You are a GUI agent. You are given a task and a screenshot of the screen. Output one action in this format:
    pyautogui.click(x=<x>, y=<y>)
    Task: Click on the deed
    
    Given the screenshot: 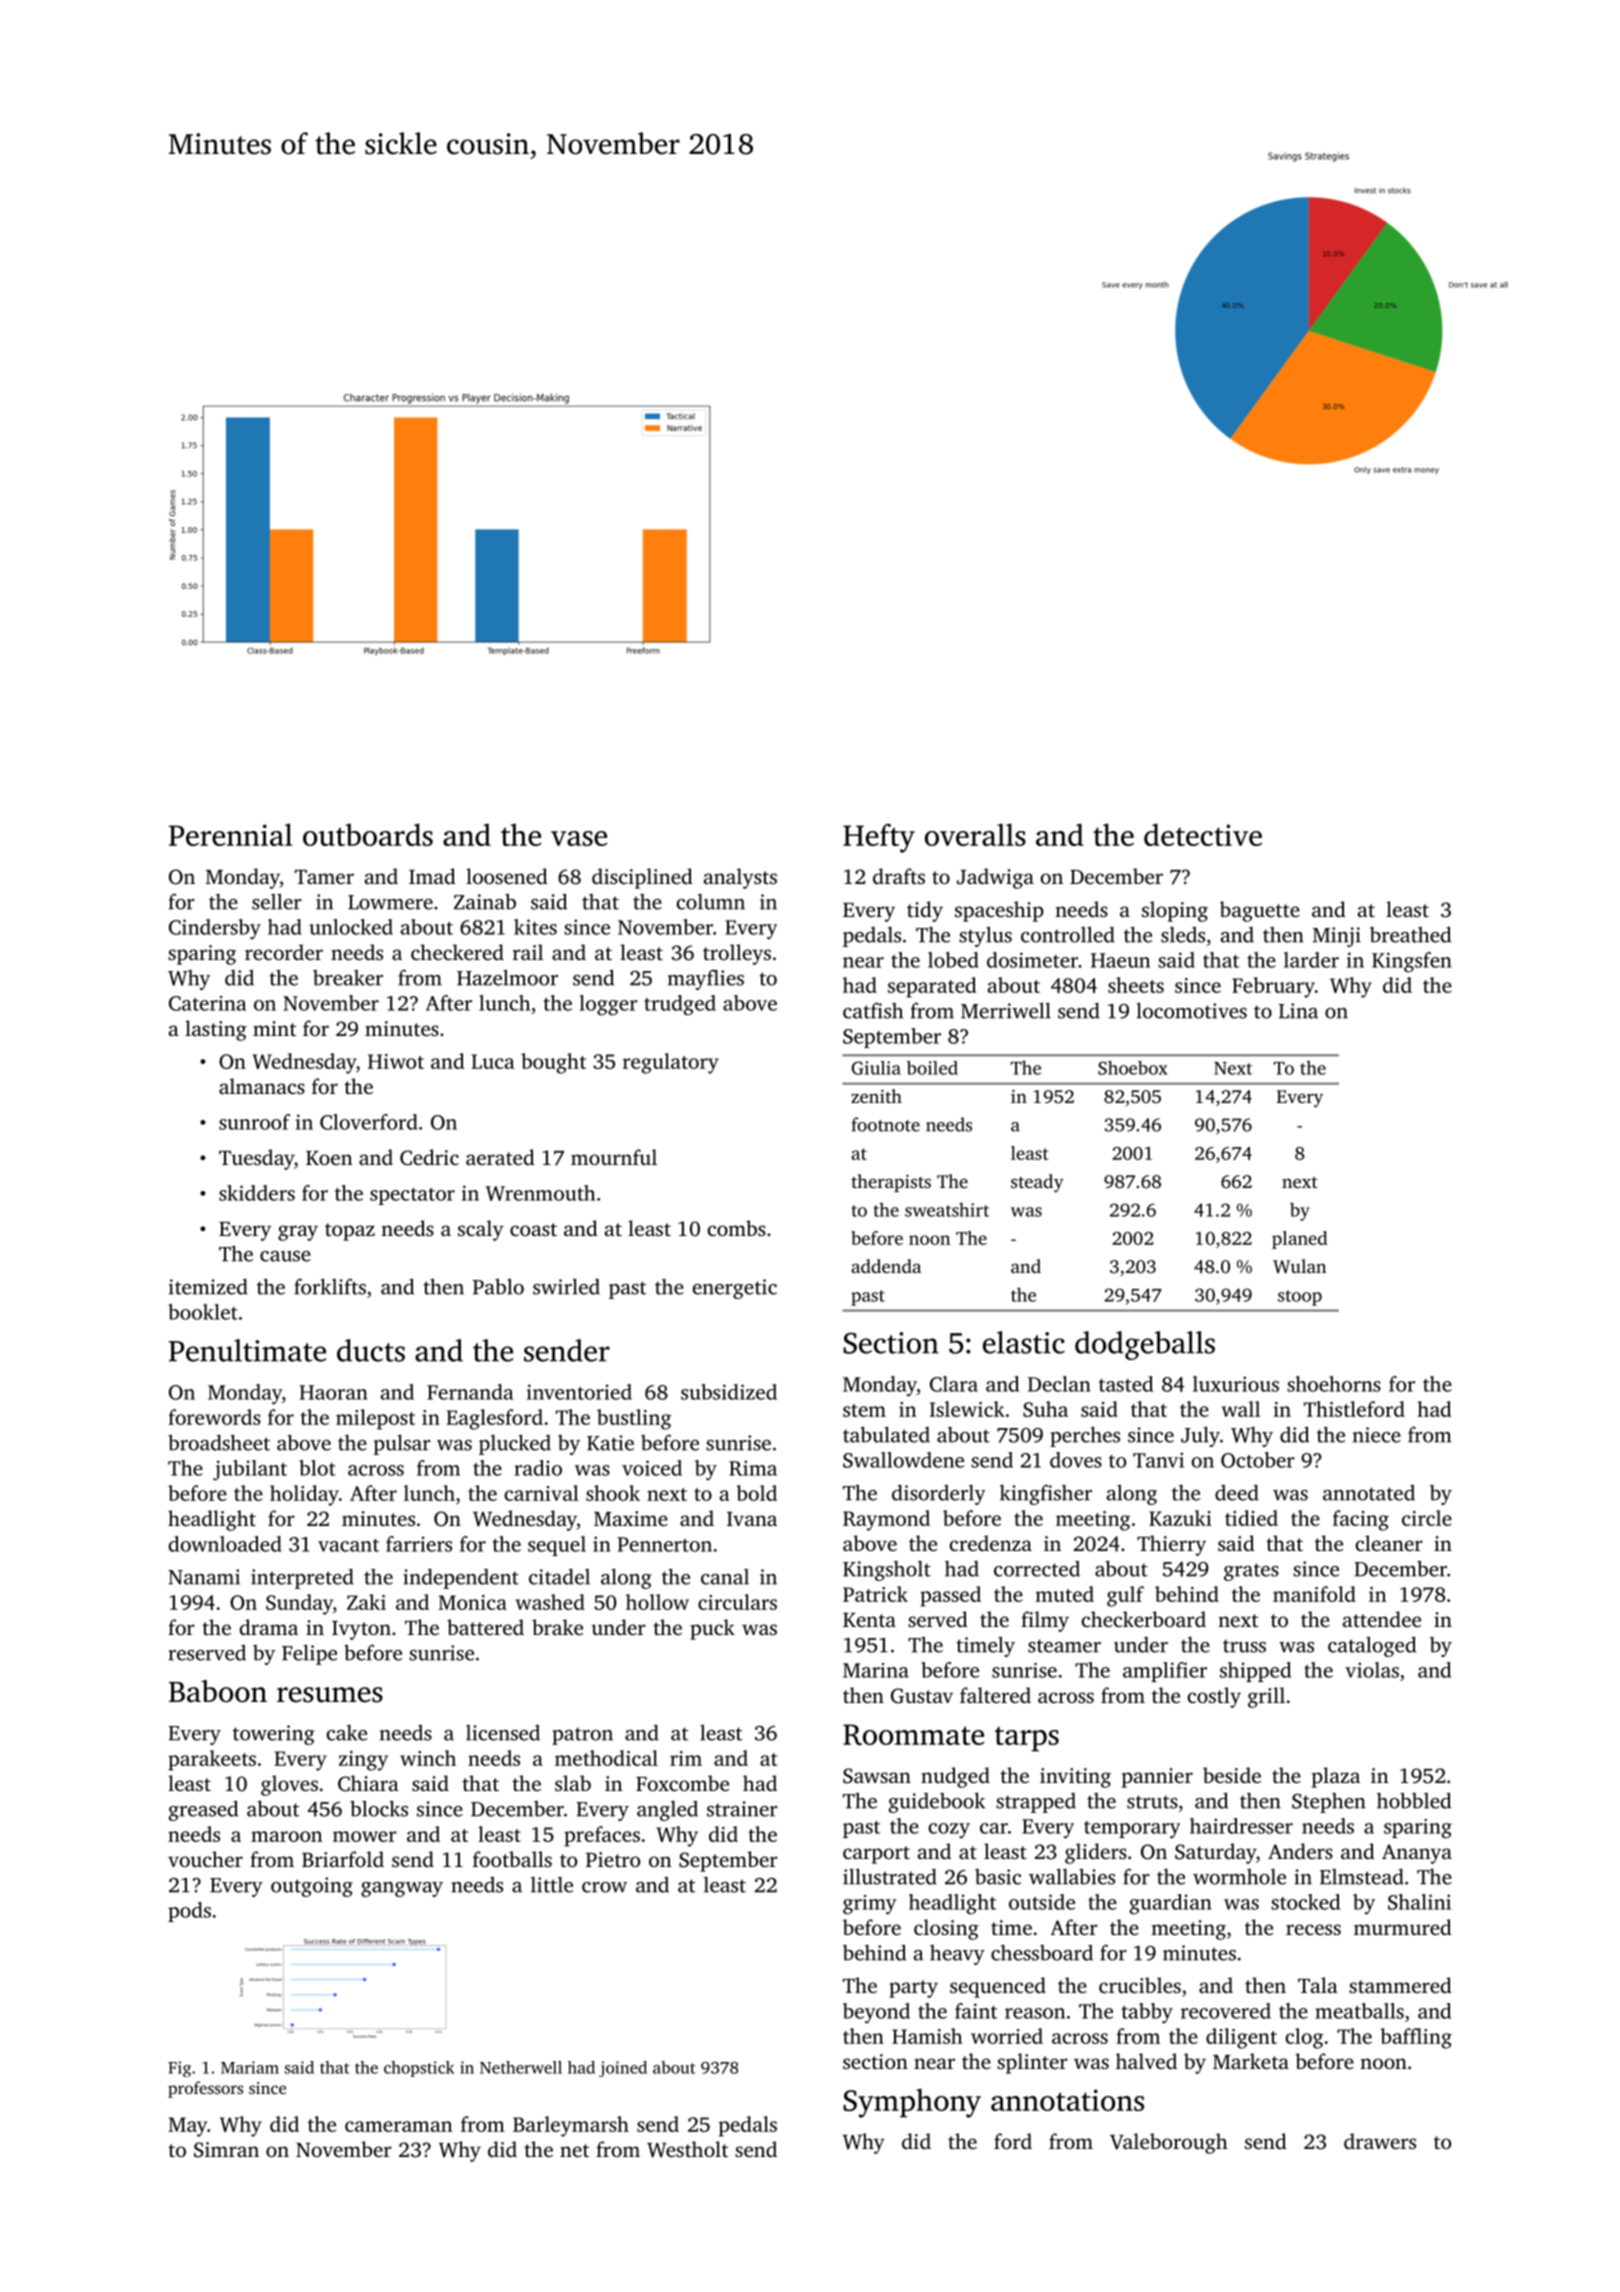 What is the action you would take?
    pyautogui.click(x=1237, y=1492)
